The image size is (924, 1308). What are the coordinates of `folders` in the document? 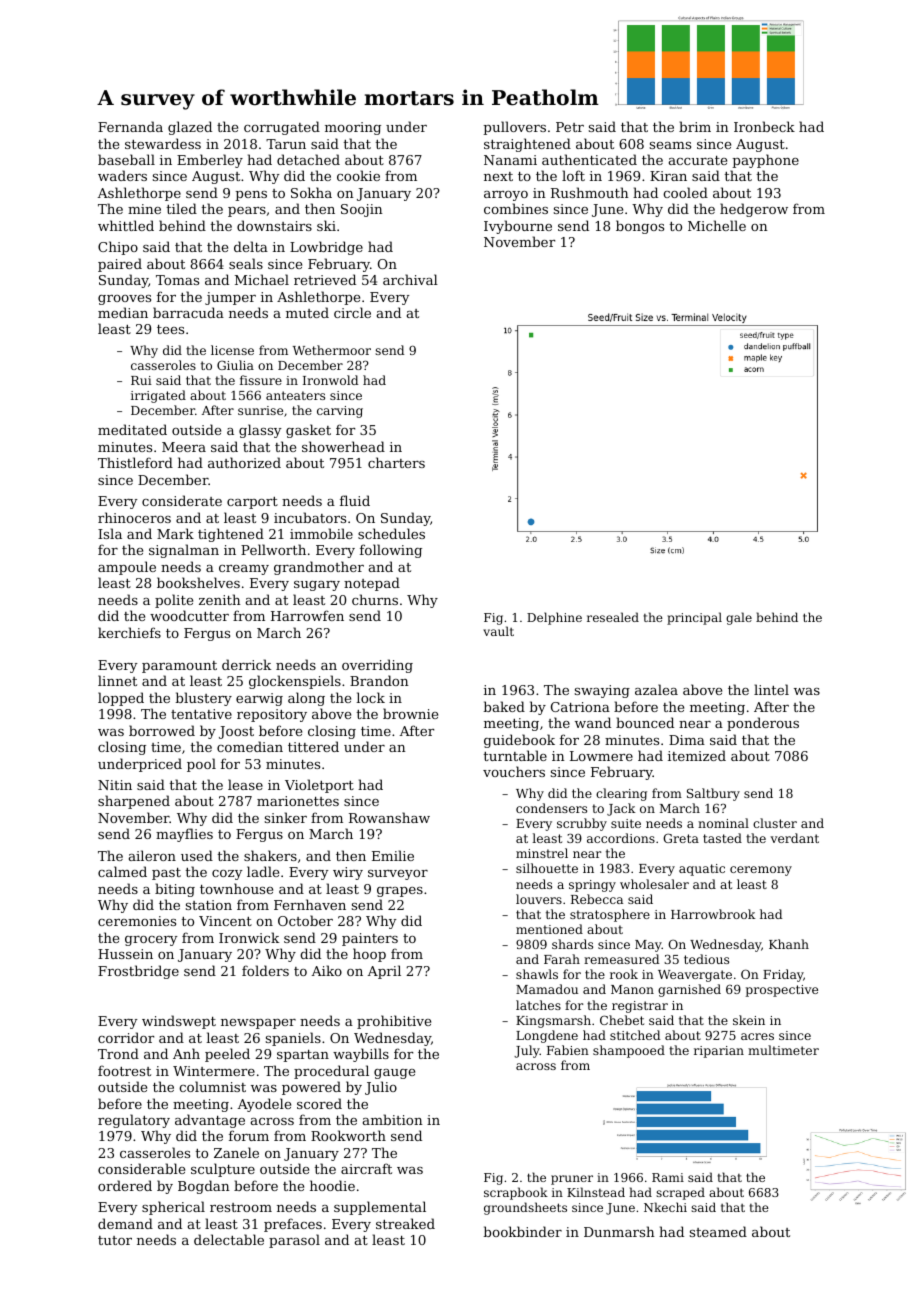 It's located at (265, 970).
